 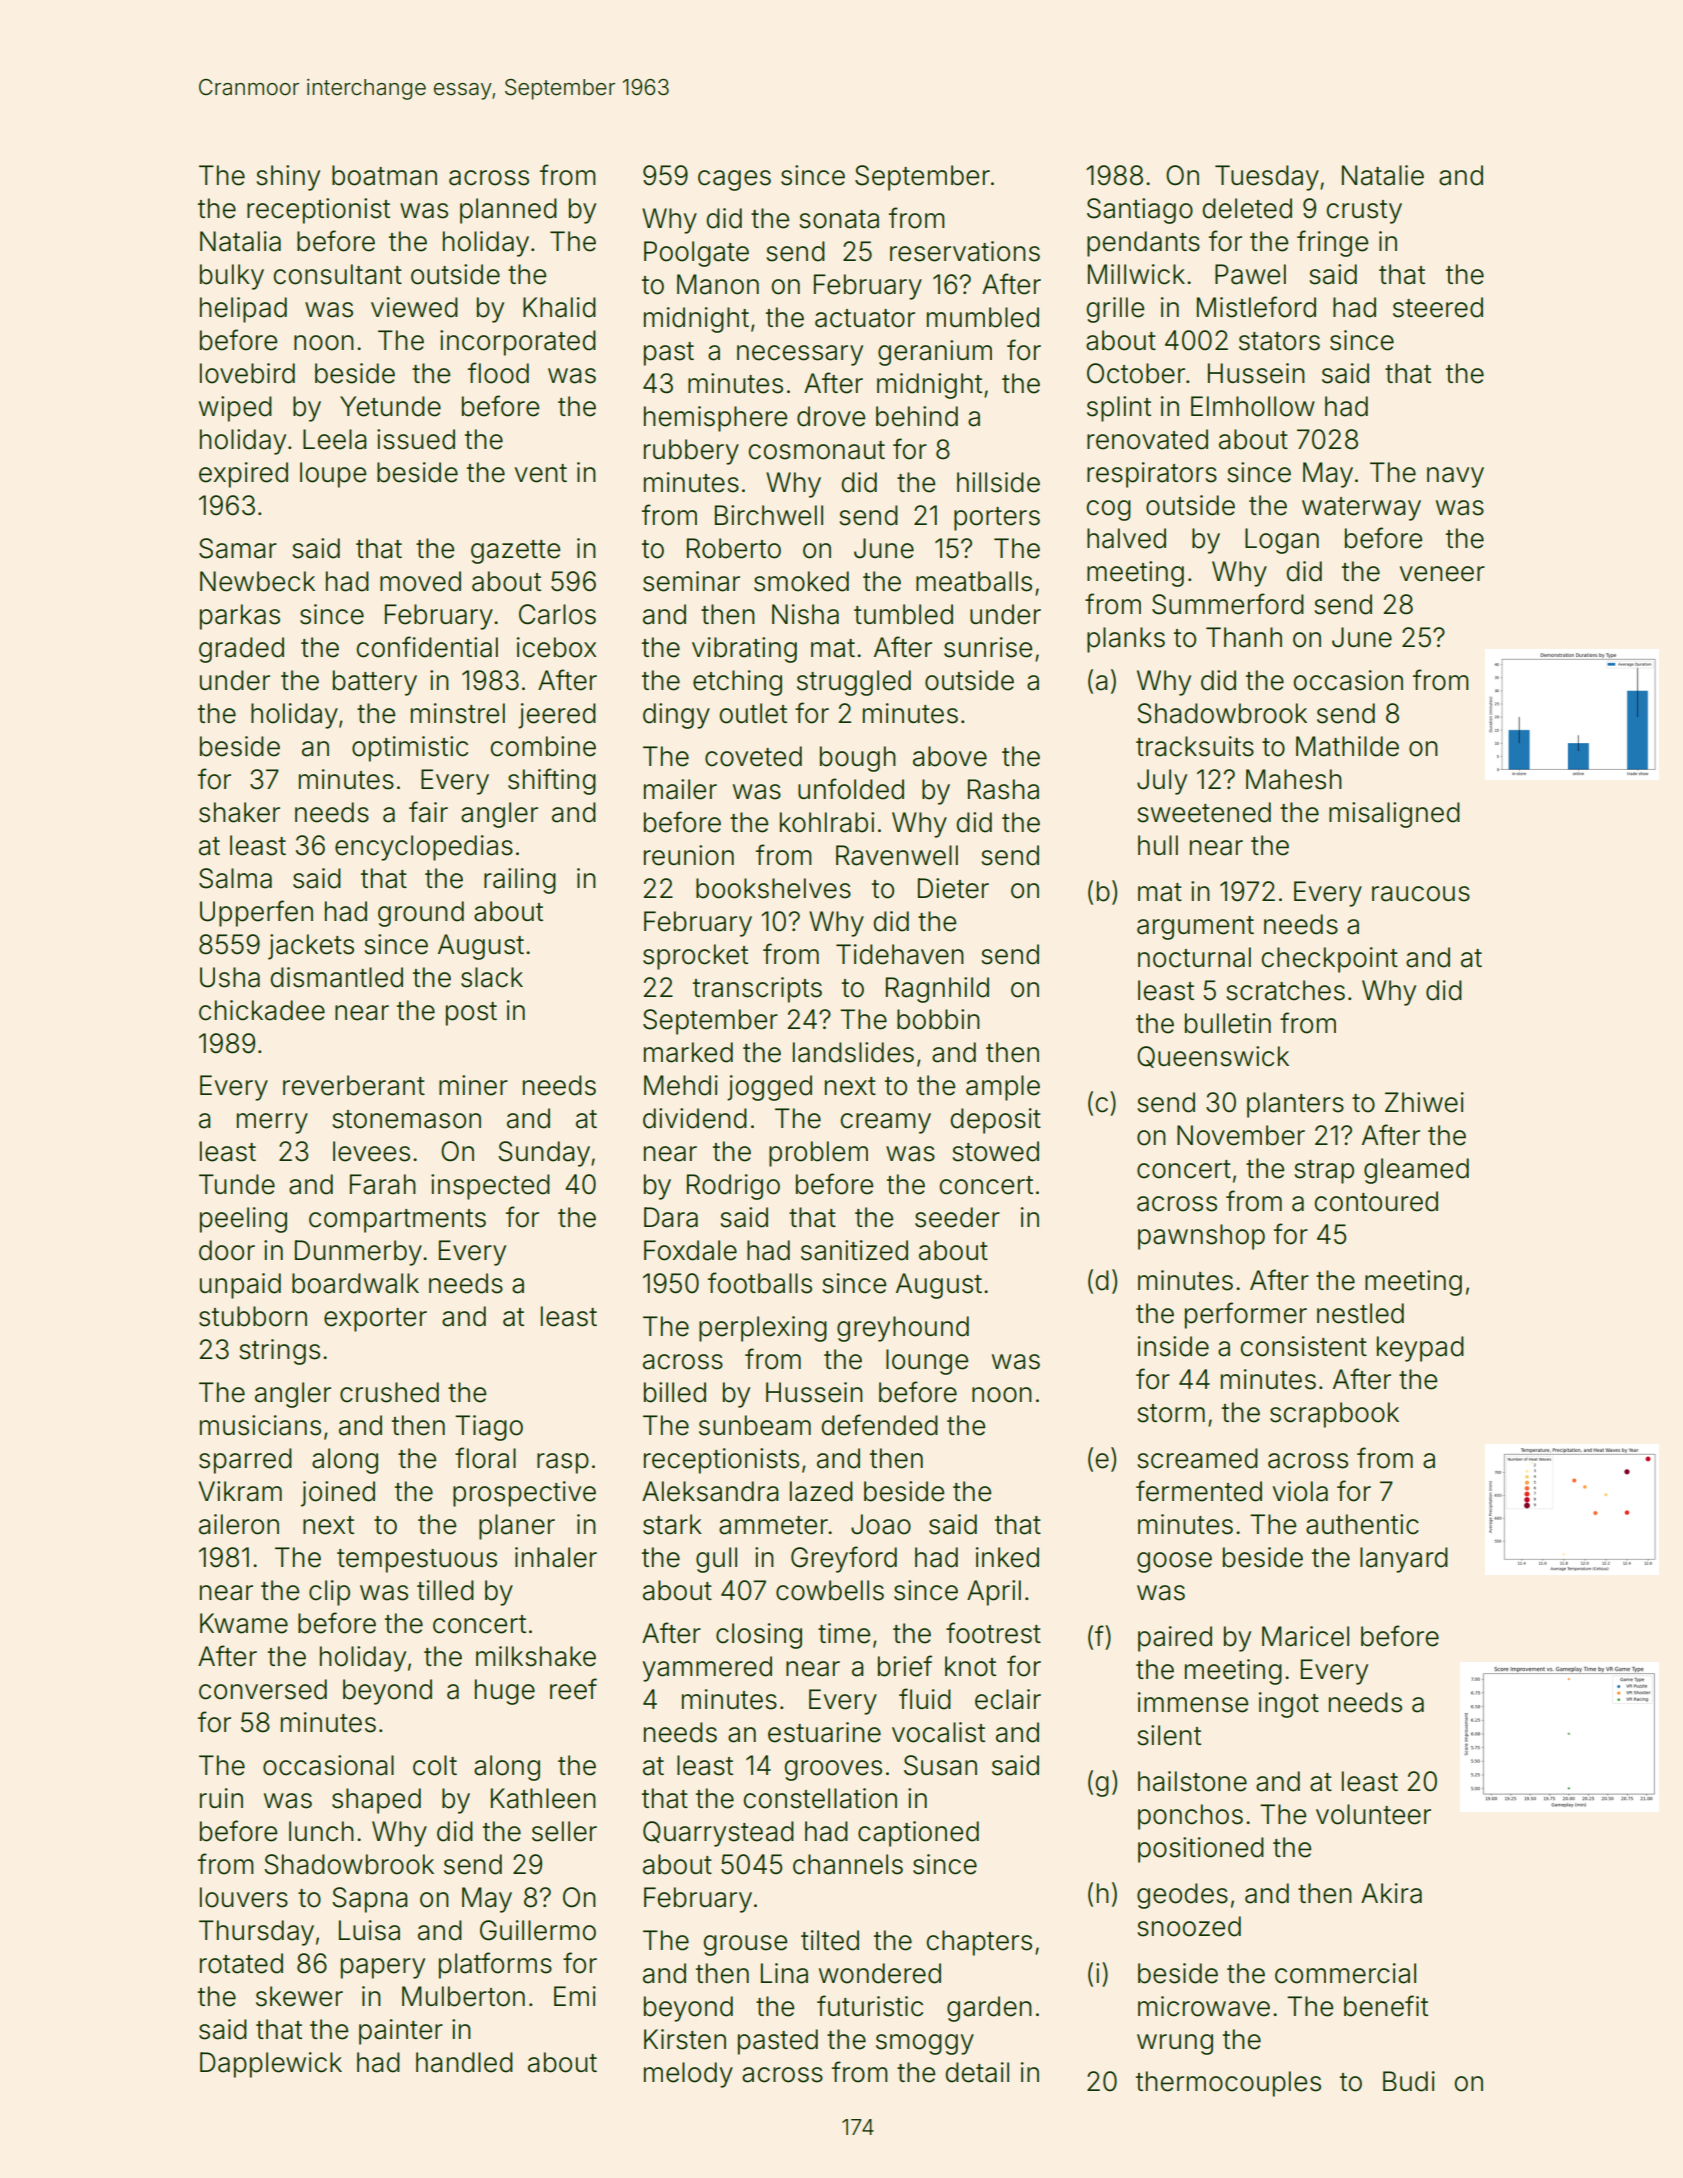 What do you see at coordinates (1247, 208) in the screenshot?
I see `deleted` at bounding box center [1247, 208].
